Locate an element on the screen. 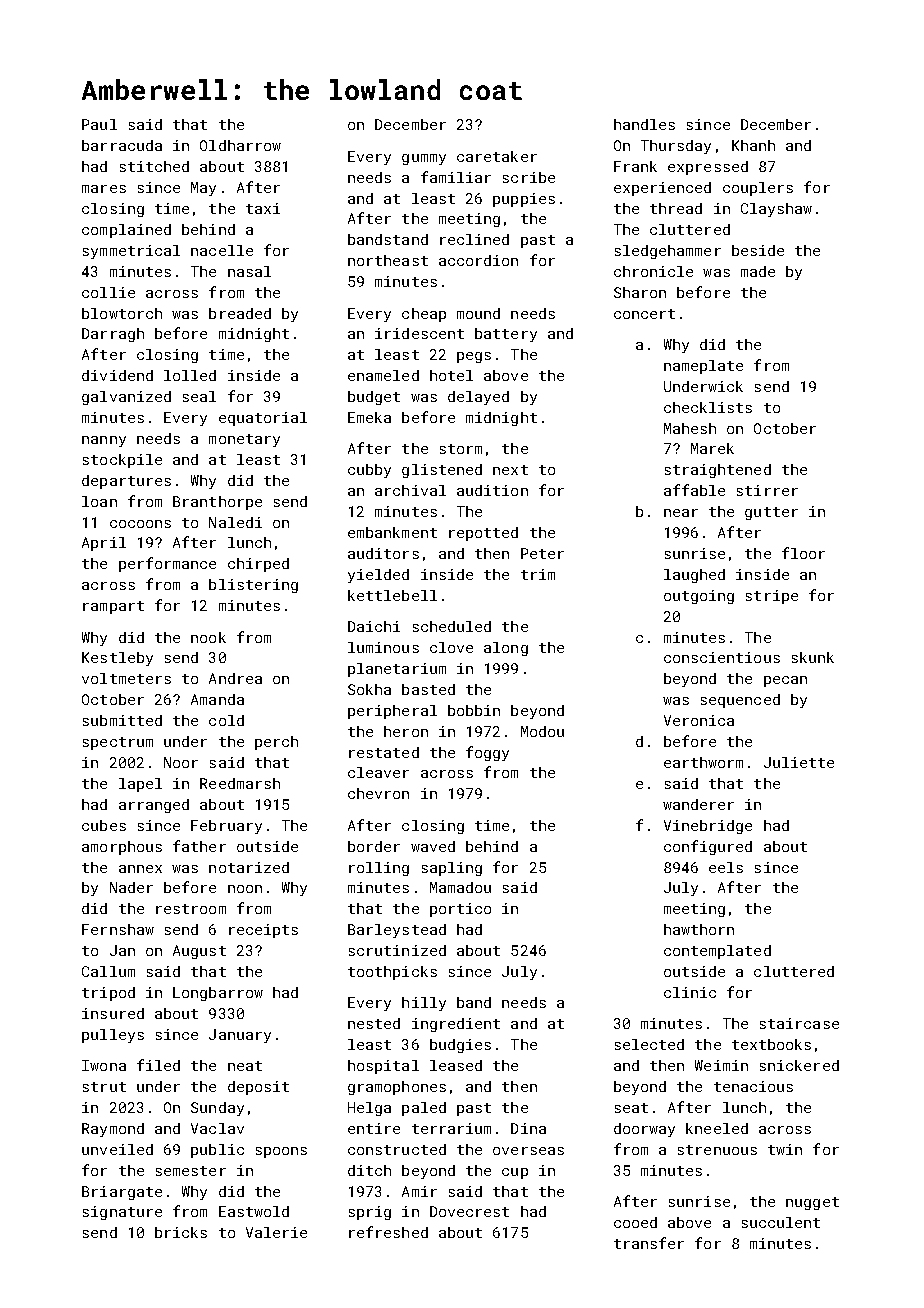  semester is located at coordinates (191, 1171).
